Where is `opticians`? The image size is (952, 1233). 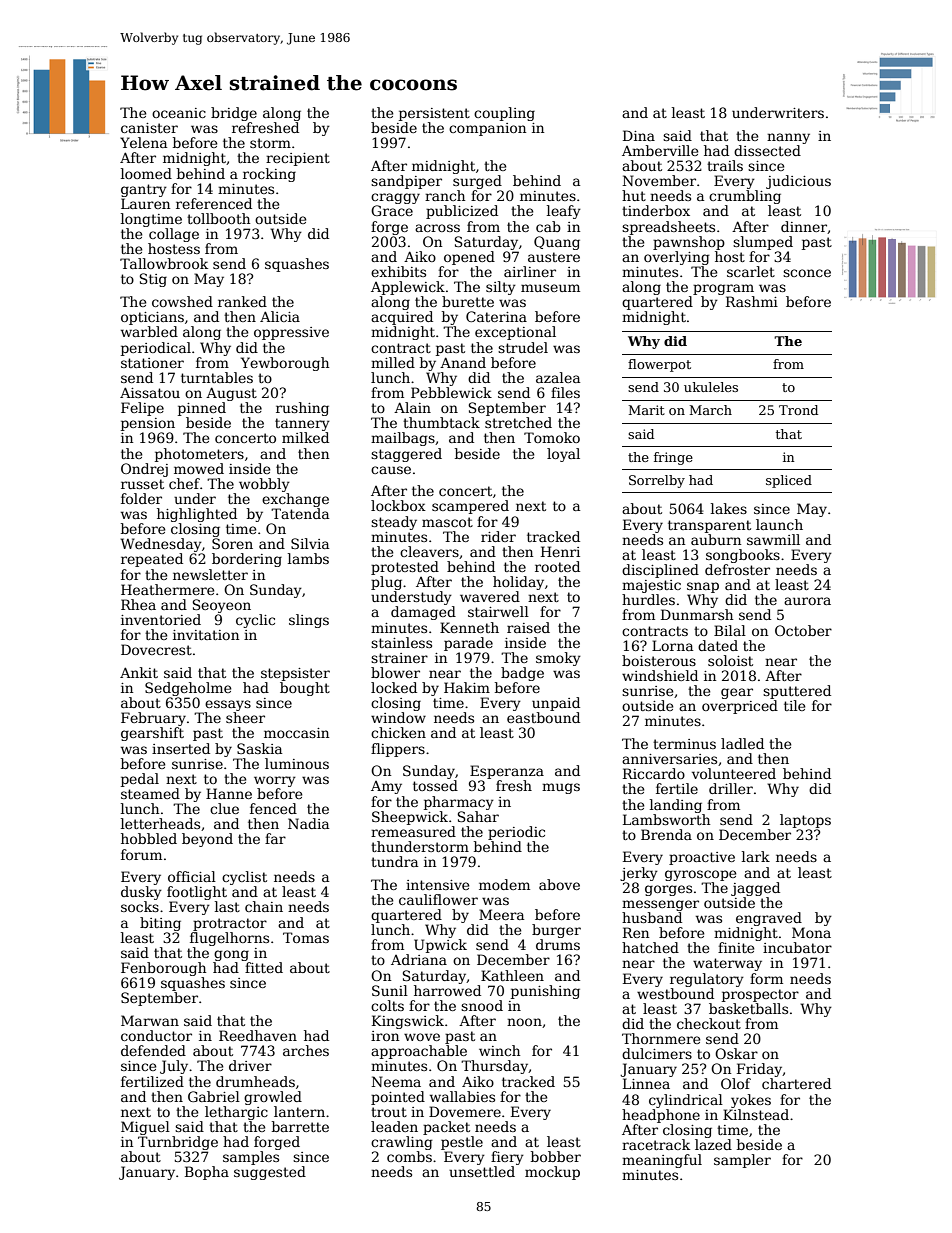 opticians is located at coordinates (152, 318).
